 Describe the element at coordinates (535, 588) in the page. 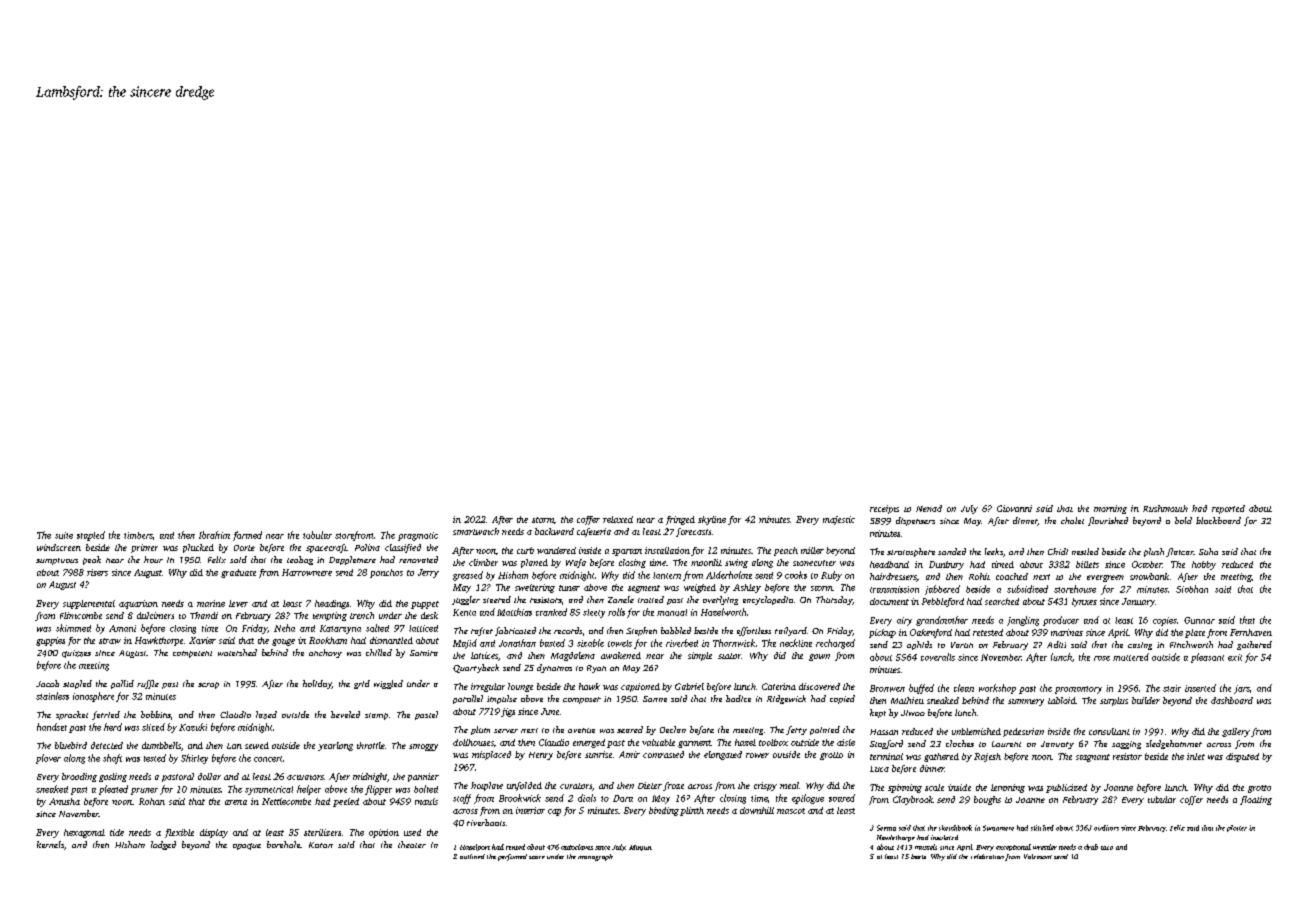

I see `sweltering` at that location.
